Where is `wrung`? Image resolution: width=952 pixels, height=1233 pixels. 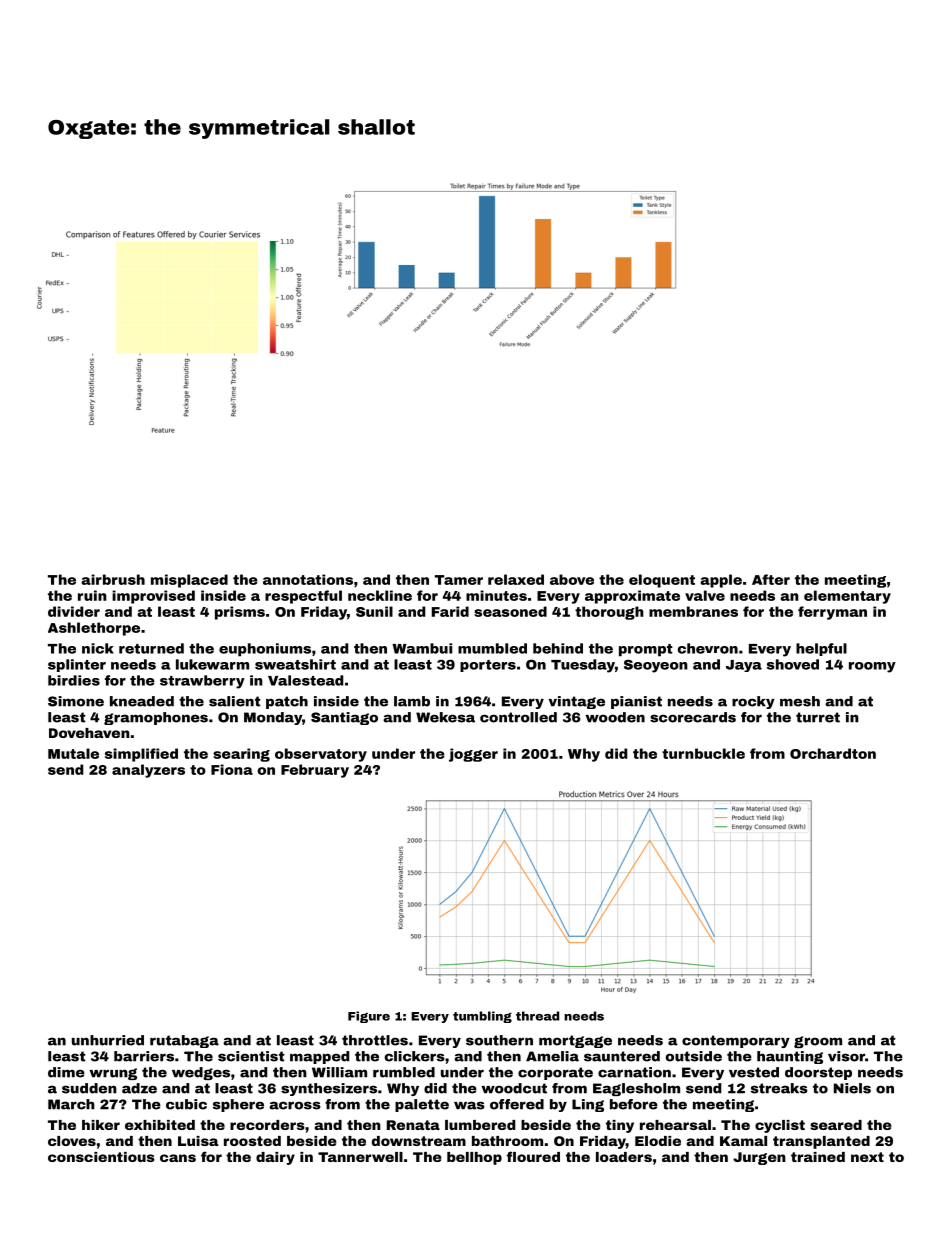 wrung is located at coordinates (113, 1074).
